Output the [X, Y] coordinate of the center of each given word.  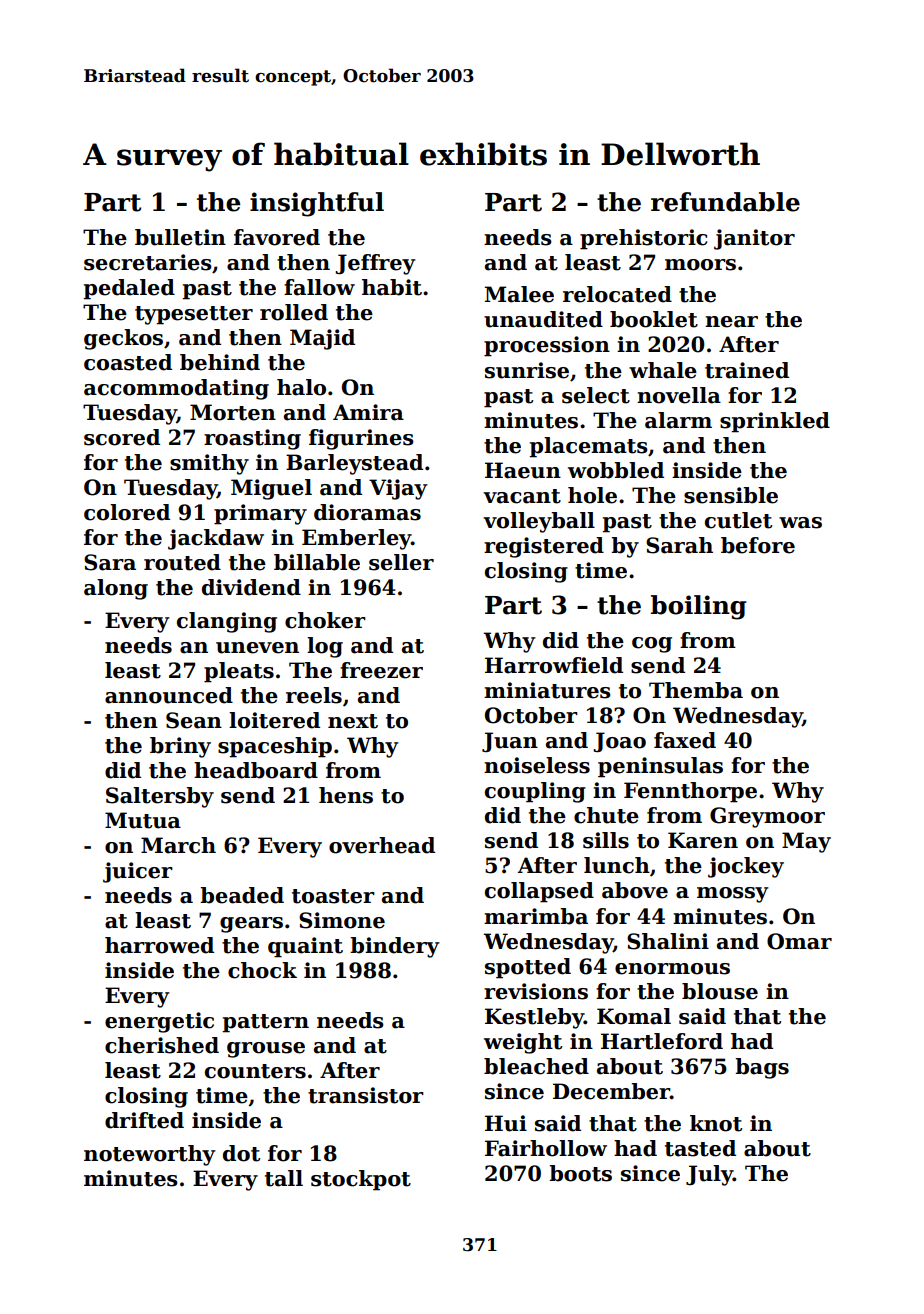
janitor [754, 239]
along [116, 589]
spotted [528, 968]
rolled [294, 312]
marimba [536, 916]
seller [401, 562]
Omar [799, 941]
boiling [699, 607]
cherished [162, 1045]
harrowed [159, 945]
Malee [519, 294]
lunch [617, 865]
